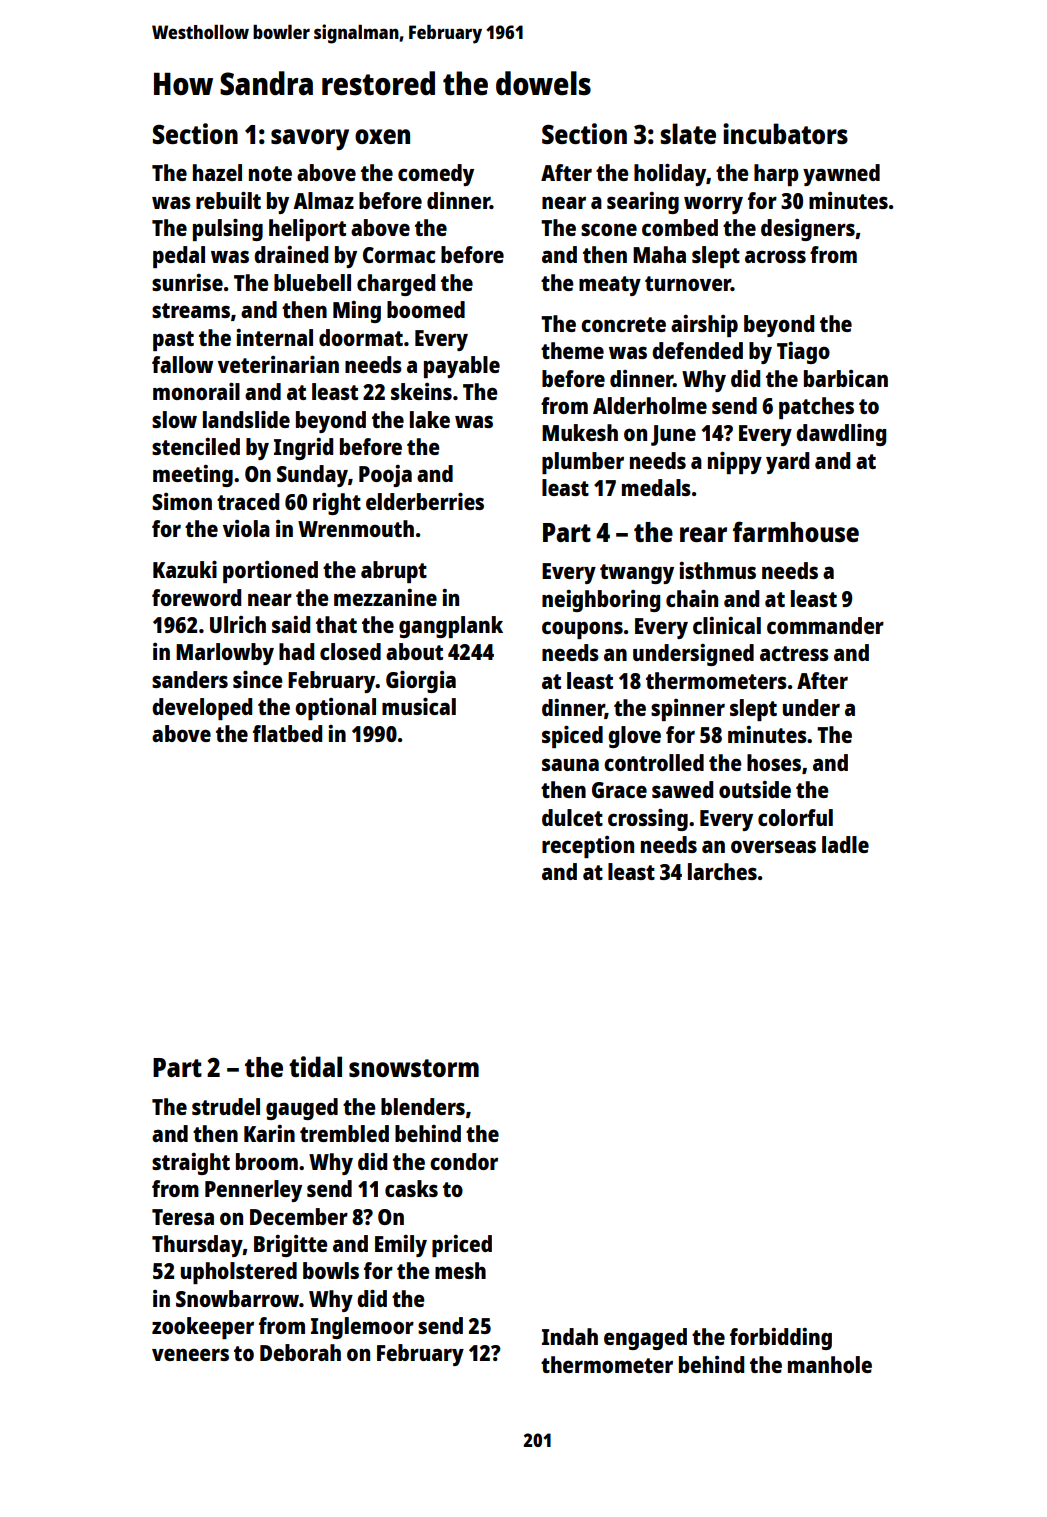 The width and height of the page is (1047, 1517). Describe the element at coordinates (337, 504) in the page. I see `right` at that location.
